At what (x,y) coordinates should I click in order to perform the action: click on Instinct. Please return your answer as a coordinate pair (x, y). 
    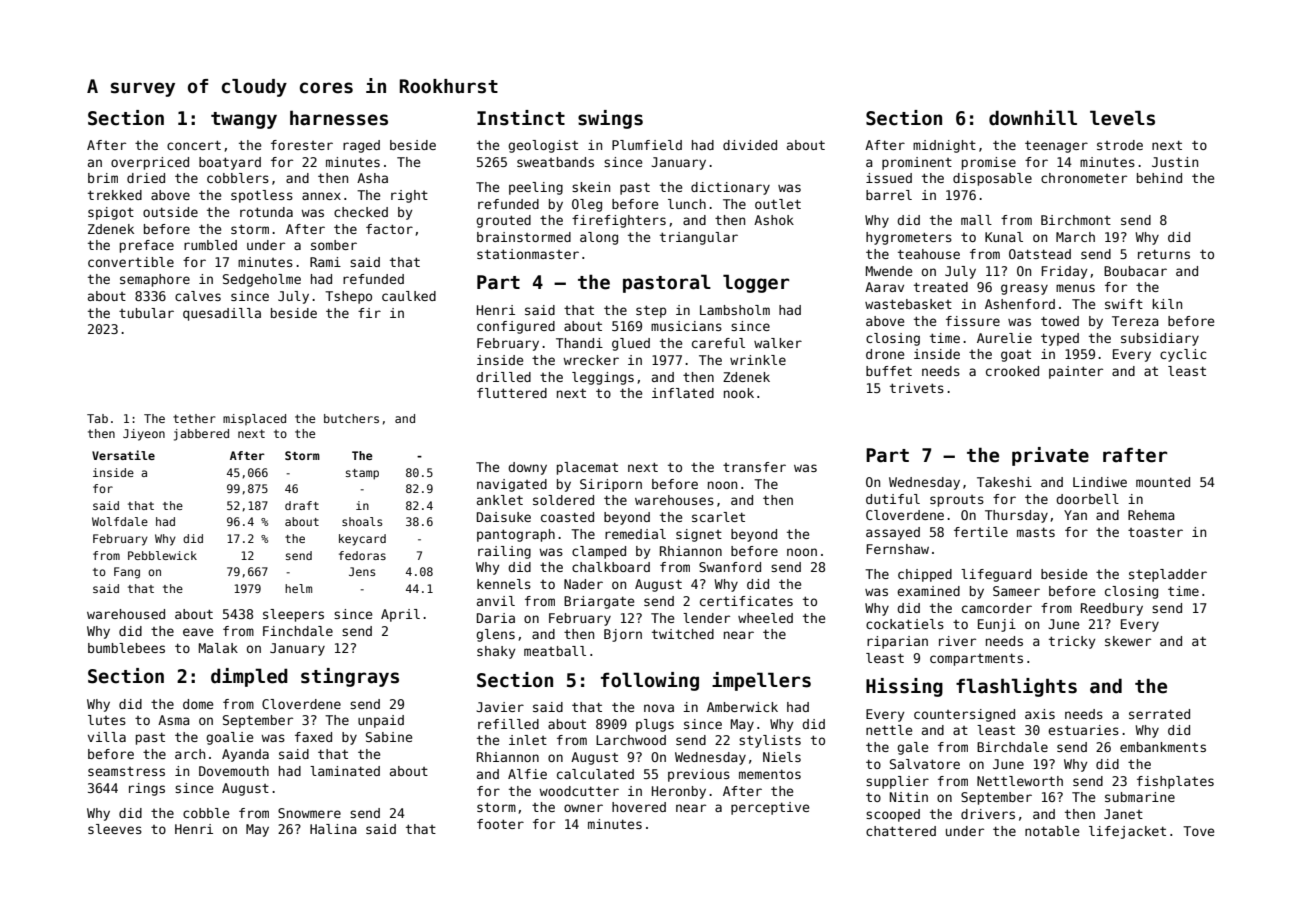
    Looking at the image, I should click on (521, 118).
